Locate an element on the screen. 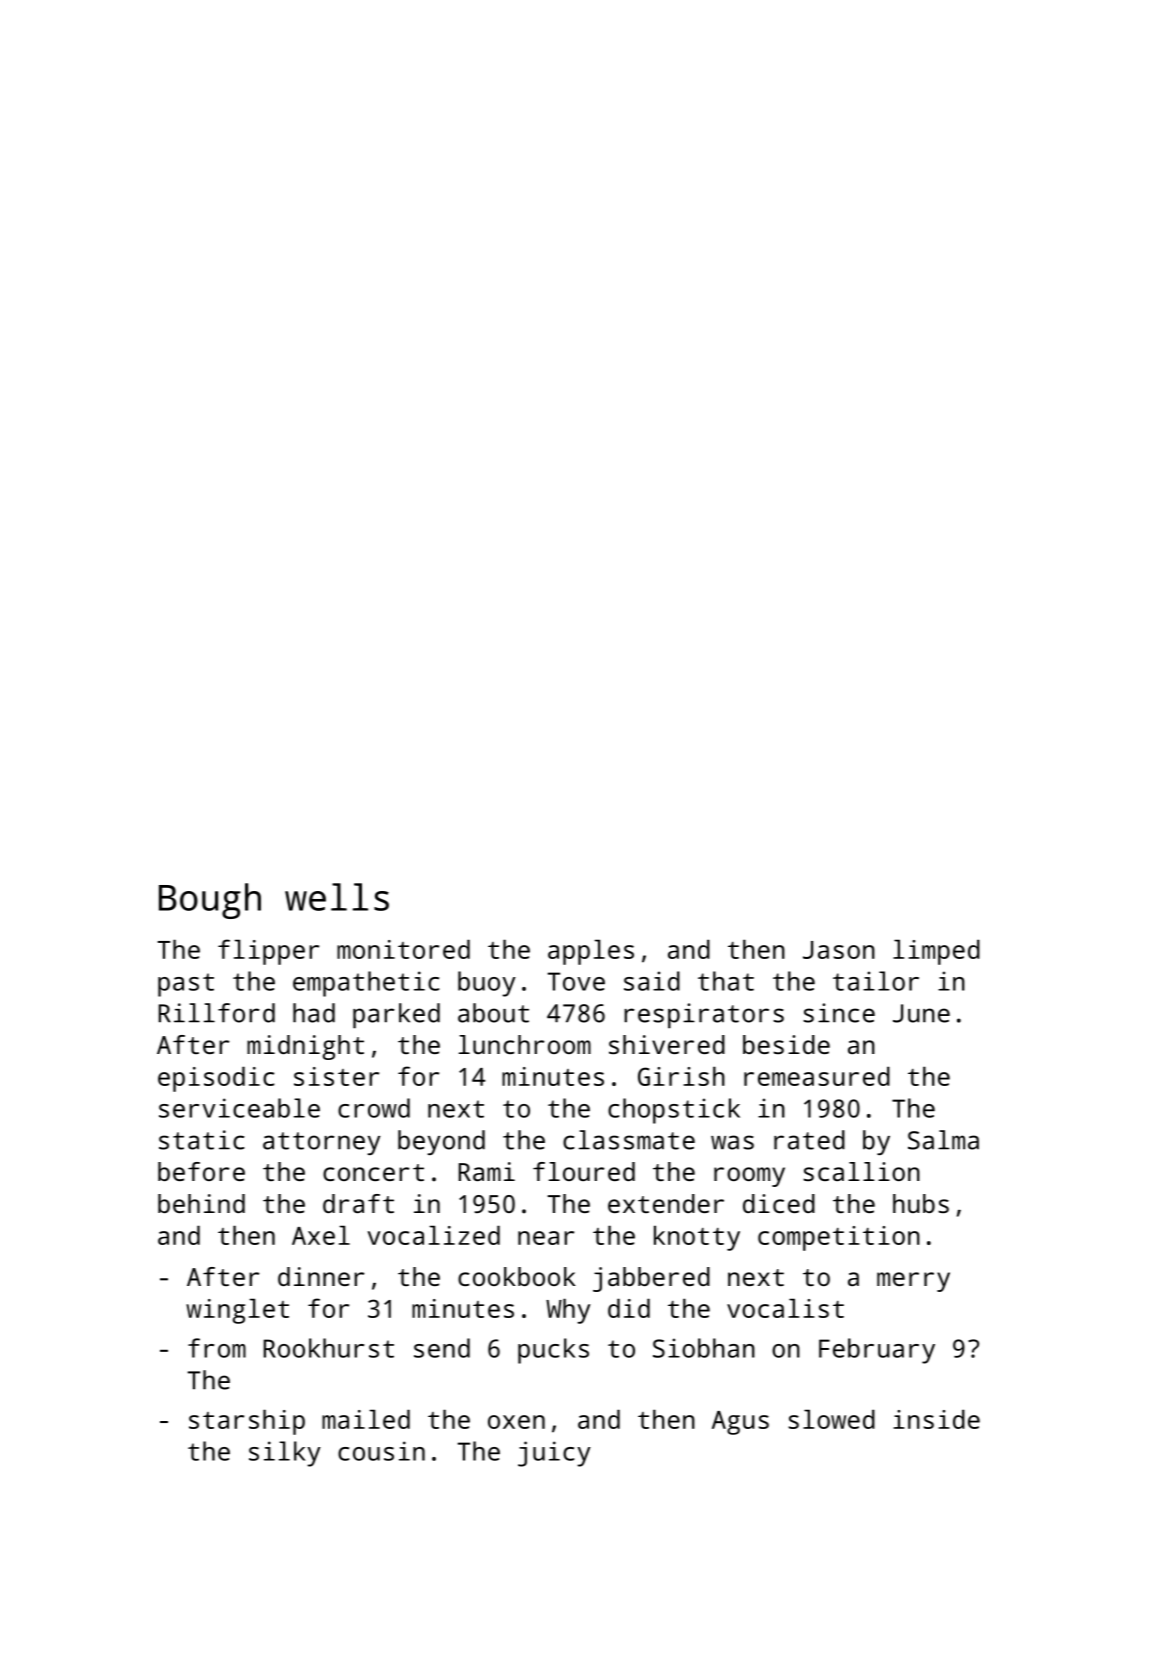  buoy is located at coordinates (487, 984).
